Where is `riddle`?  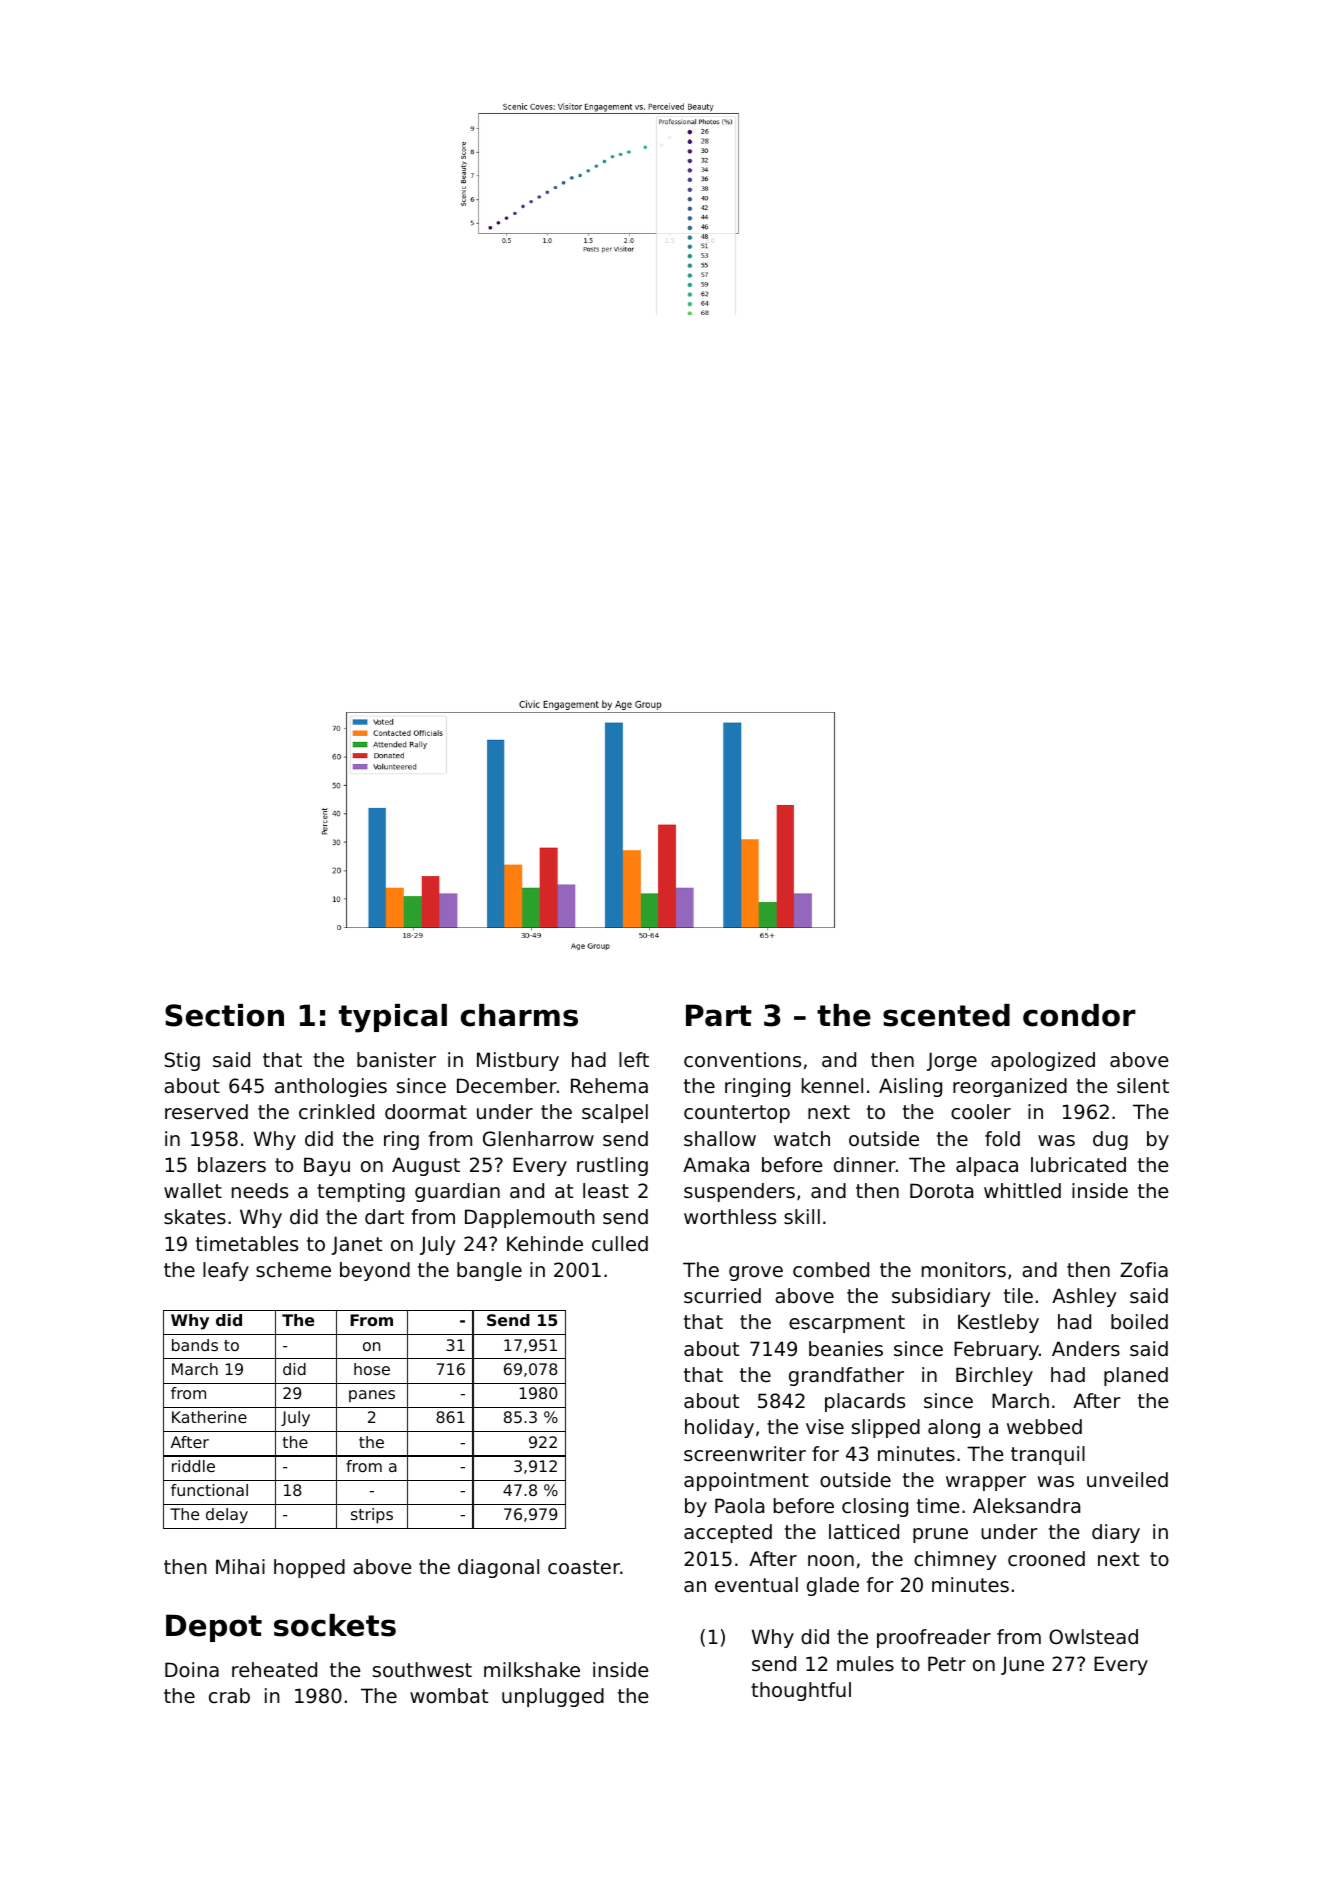
riddle is located at coordinates (193, 1466).
